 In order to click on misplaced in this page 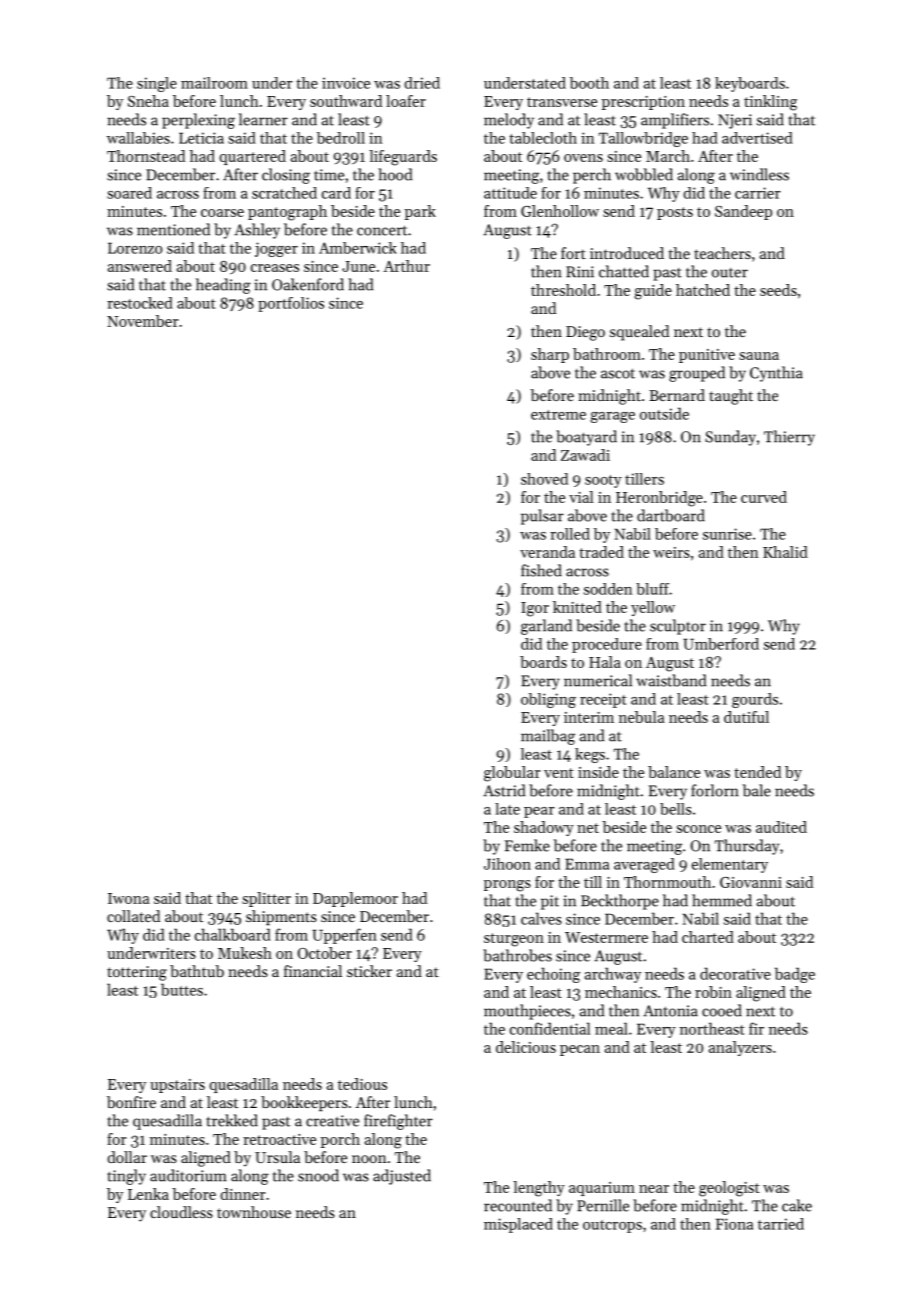, I will do `click(518, 1225)`.
